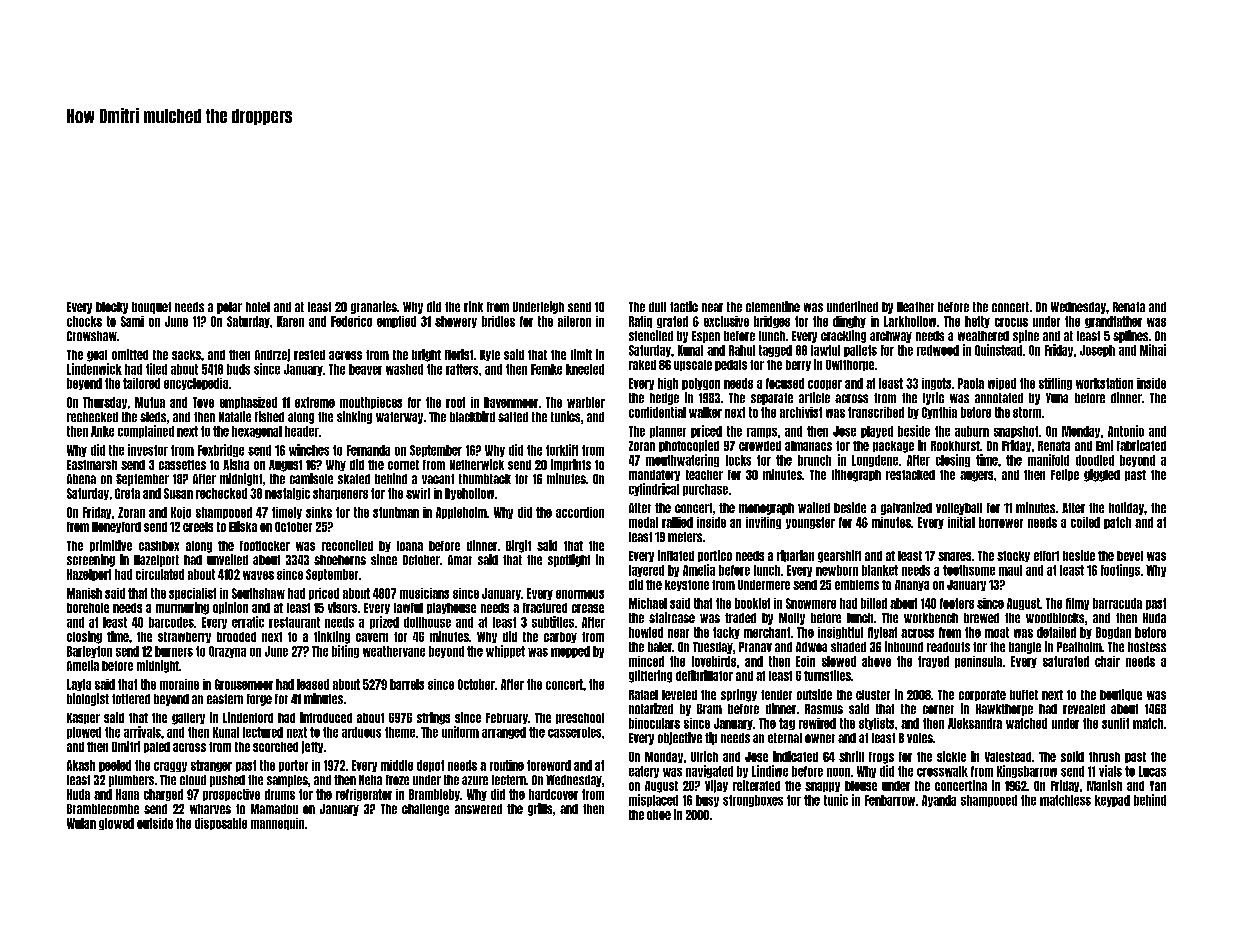 The image size is (1233, 952). What do you see at coordinates (79, 685) in the screenshot?
I see `Layla` at bounding box center [79, 685].
